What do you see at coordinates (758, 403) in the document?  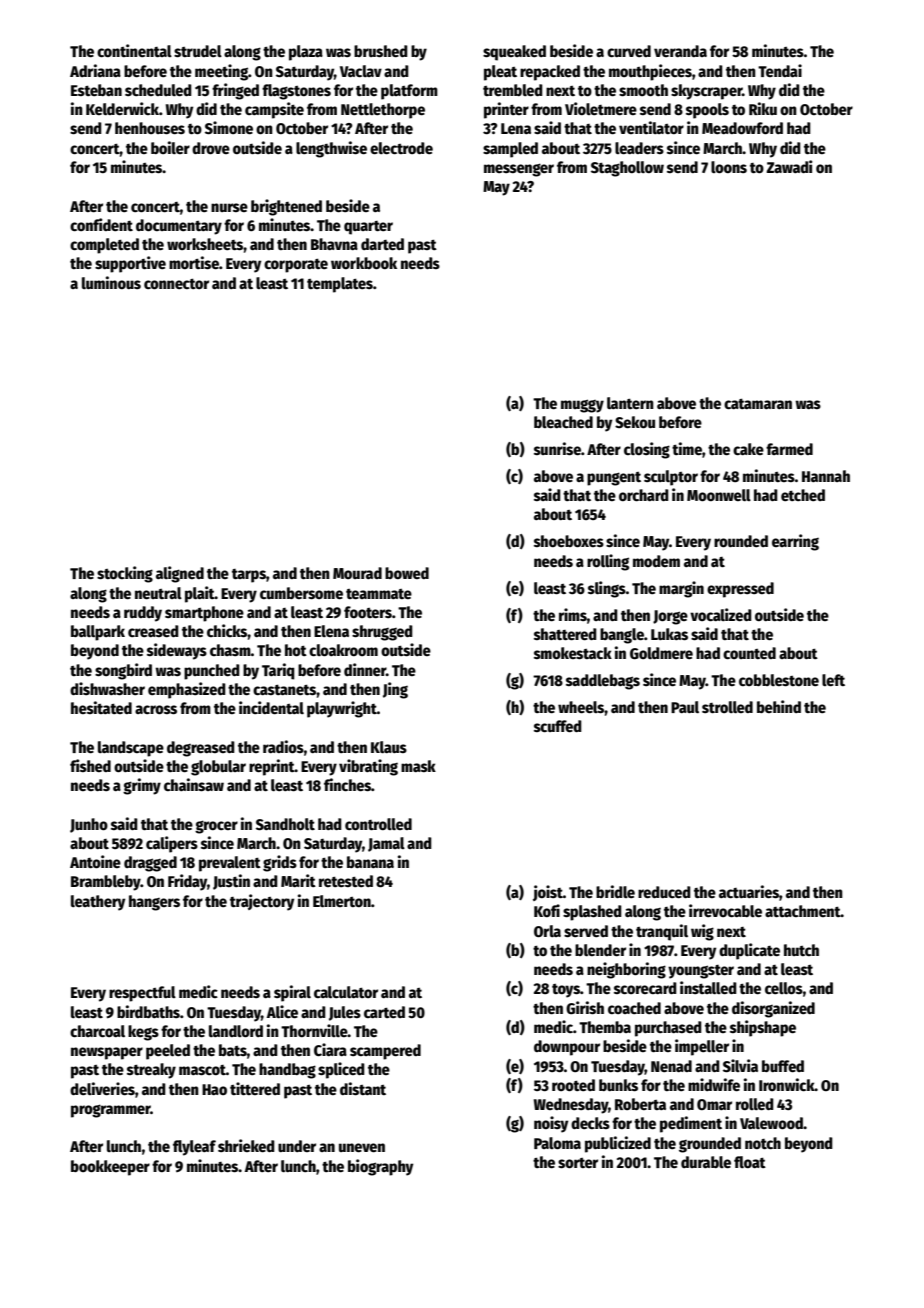 I see `catamaran` at bounding box center [758, 403].
